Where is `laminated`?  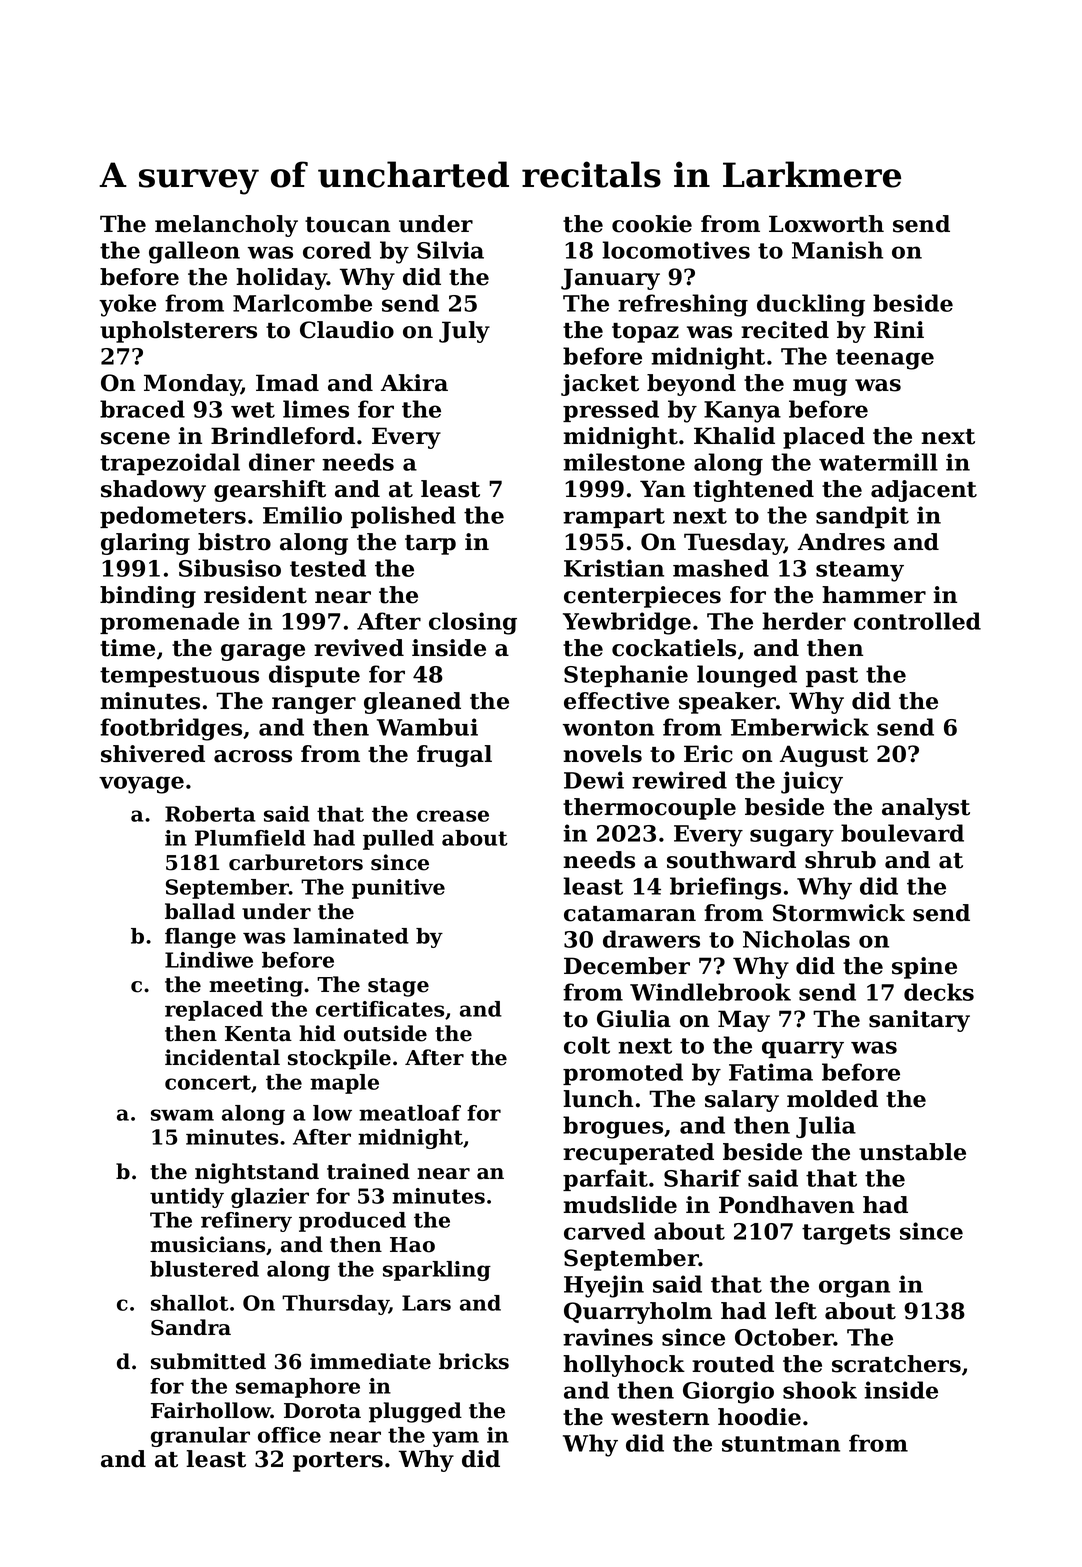 laminated is located at coordinates (351, 936).
